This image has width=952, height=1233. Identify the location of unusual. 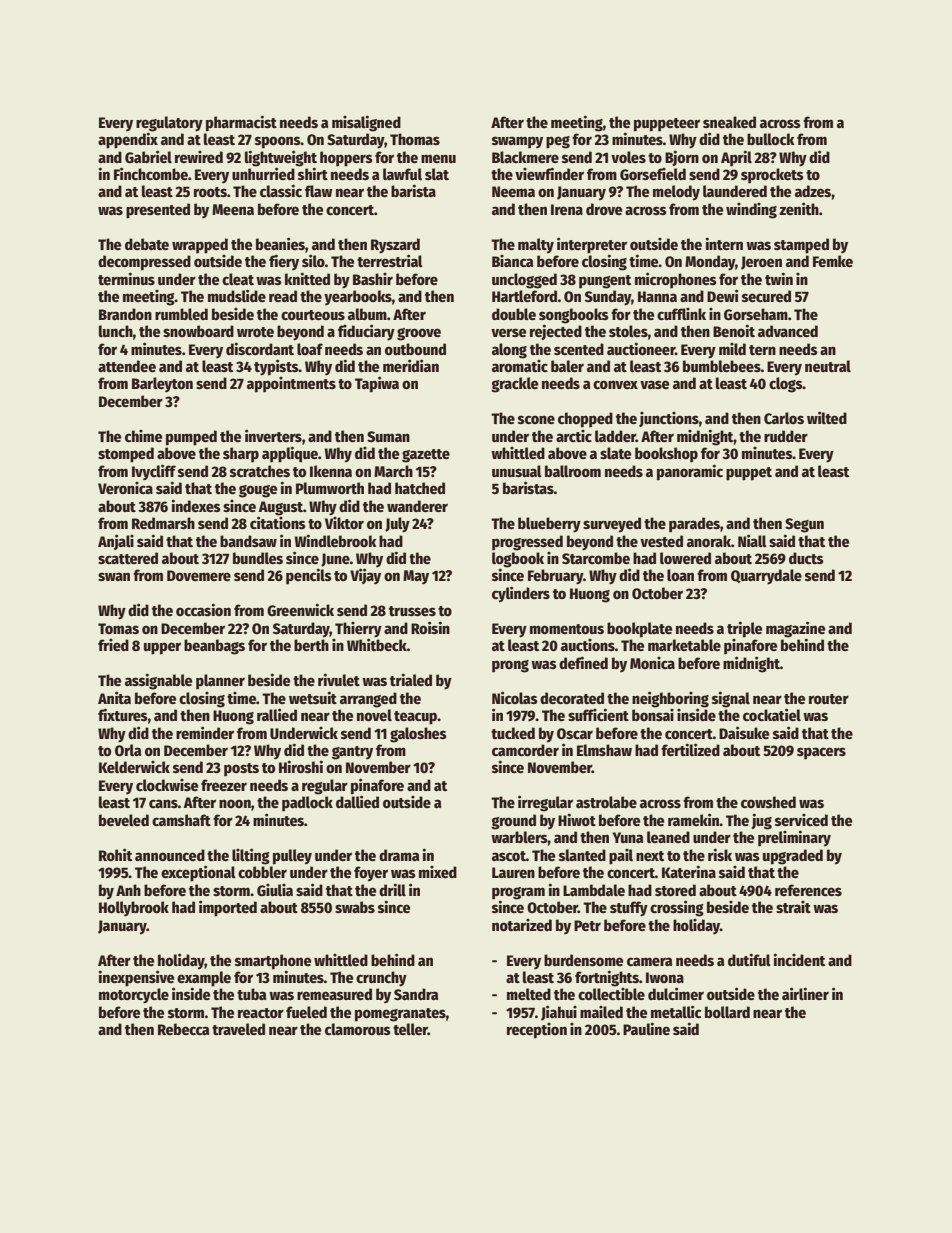
(517, 471).
